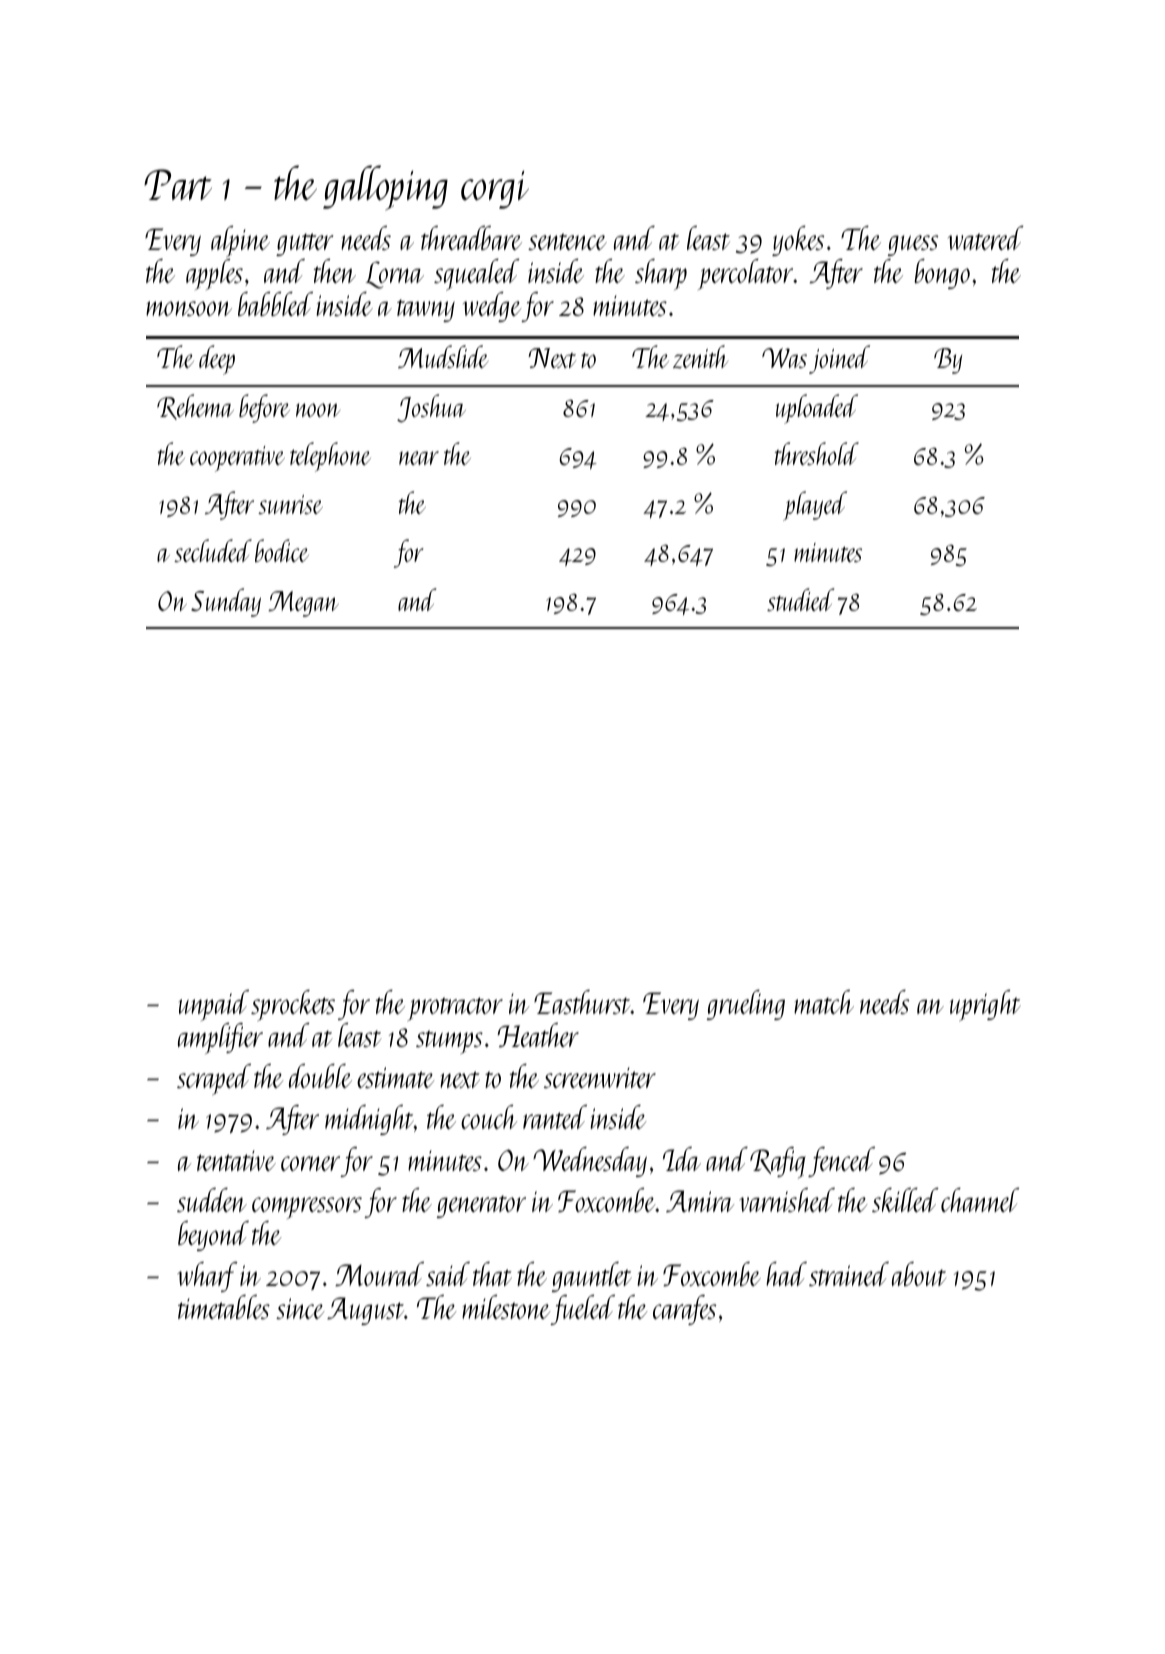  Describe the element at coordinates (801, 599) in the image. I see `studied` at that location.
